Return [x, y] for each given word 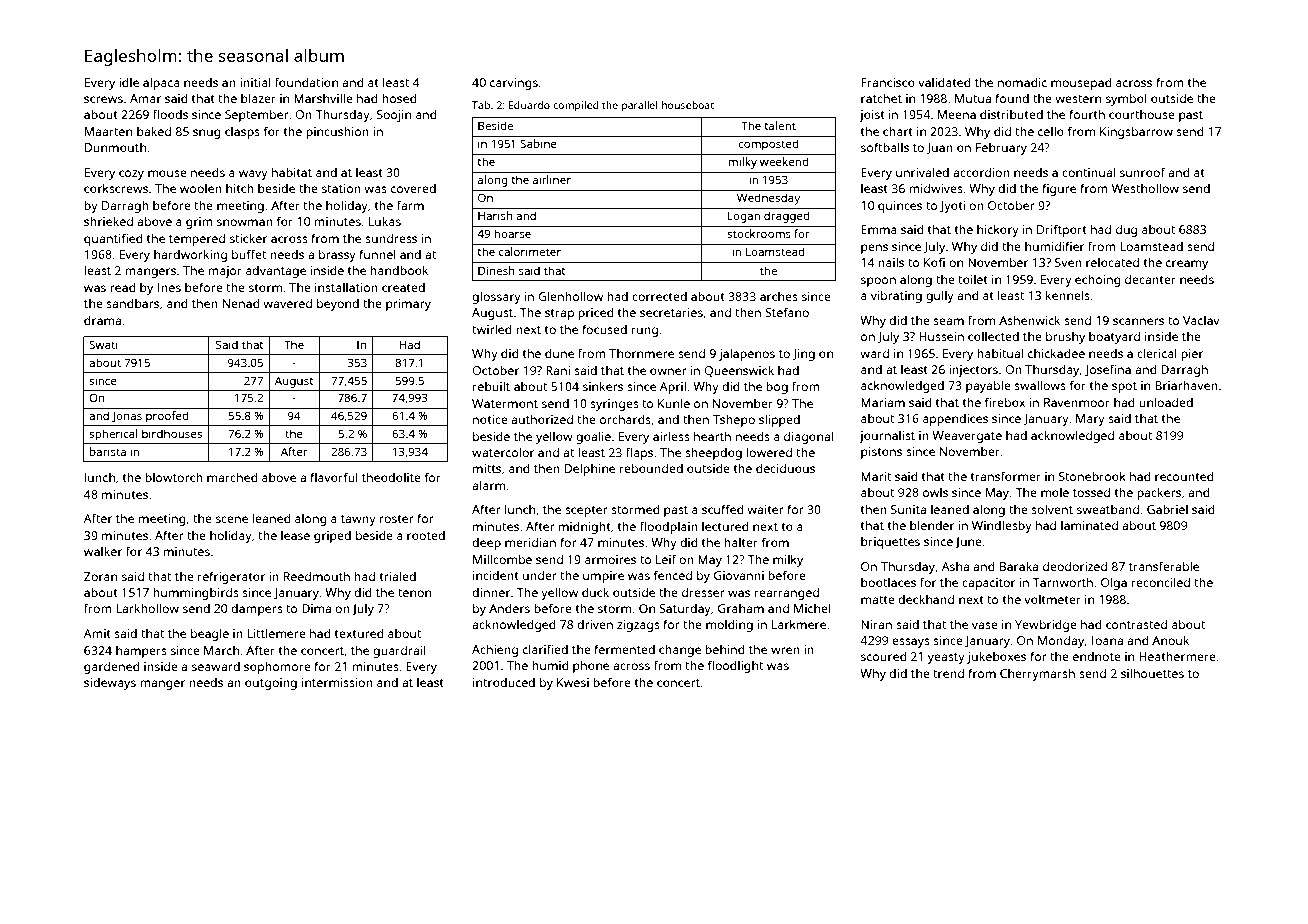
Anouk [1170, 640]
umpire [603, 577]
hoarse [512, 233]
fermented [624, 649]
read [123, 287]
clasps [242, 132]
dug [1126, 231]
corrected [659, 296]
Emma [879, 229]
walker [103, 551]
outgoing [271, 684]
